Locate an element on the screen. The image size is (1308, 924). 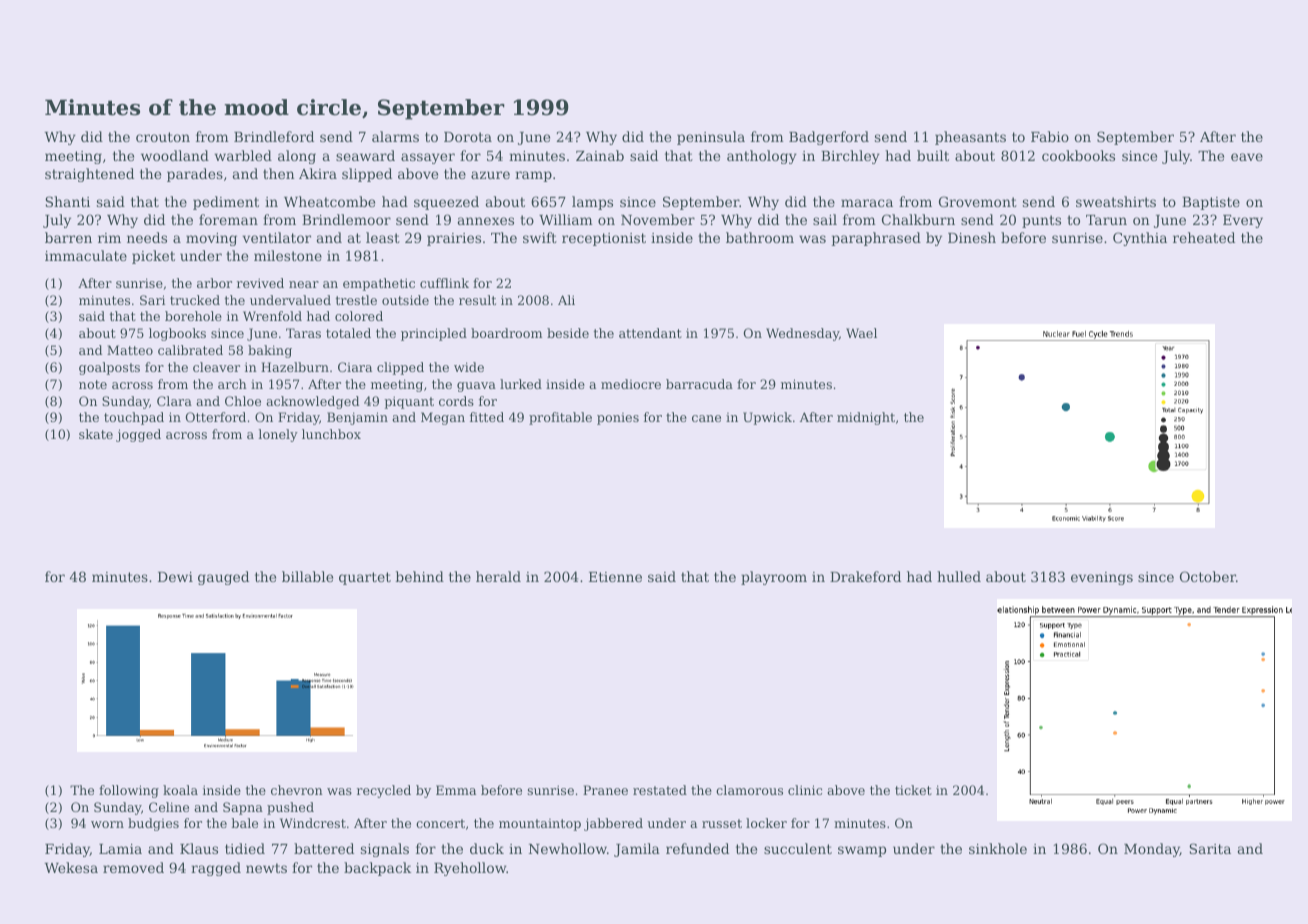
Wael is located at coordinates (861, 333).
